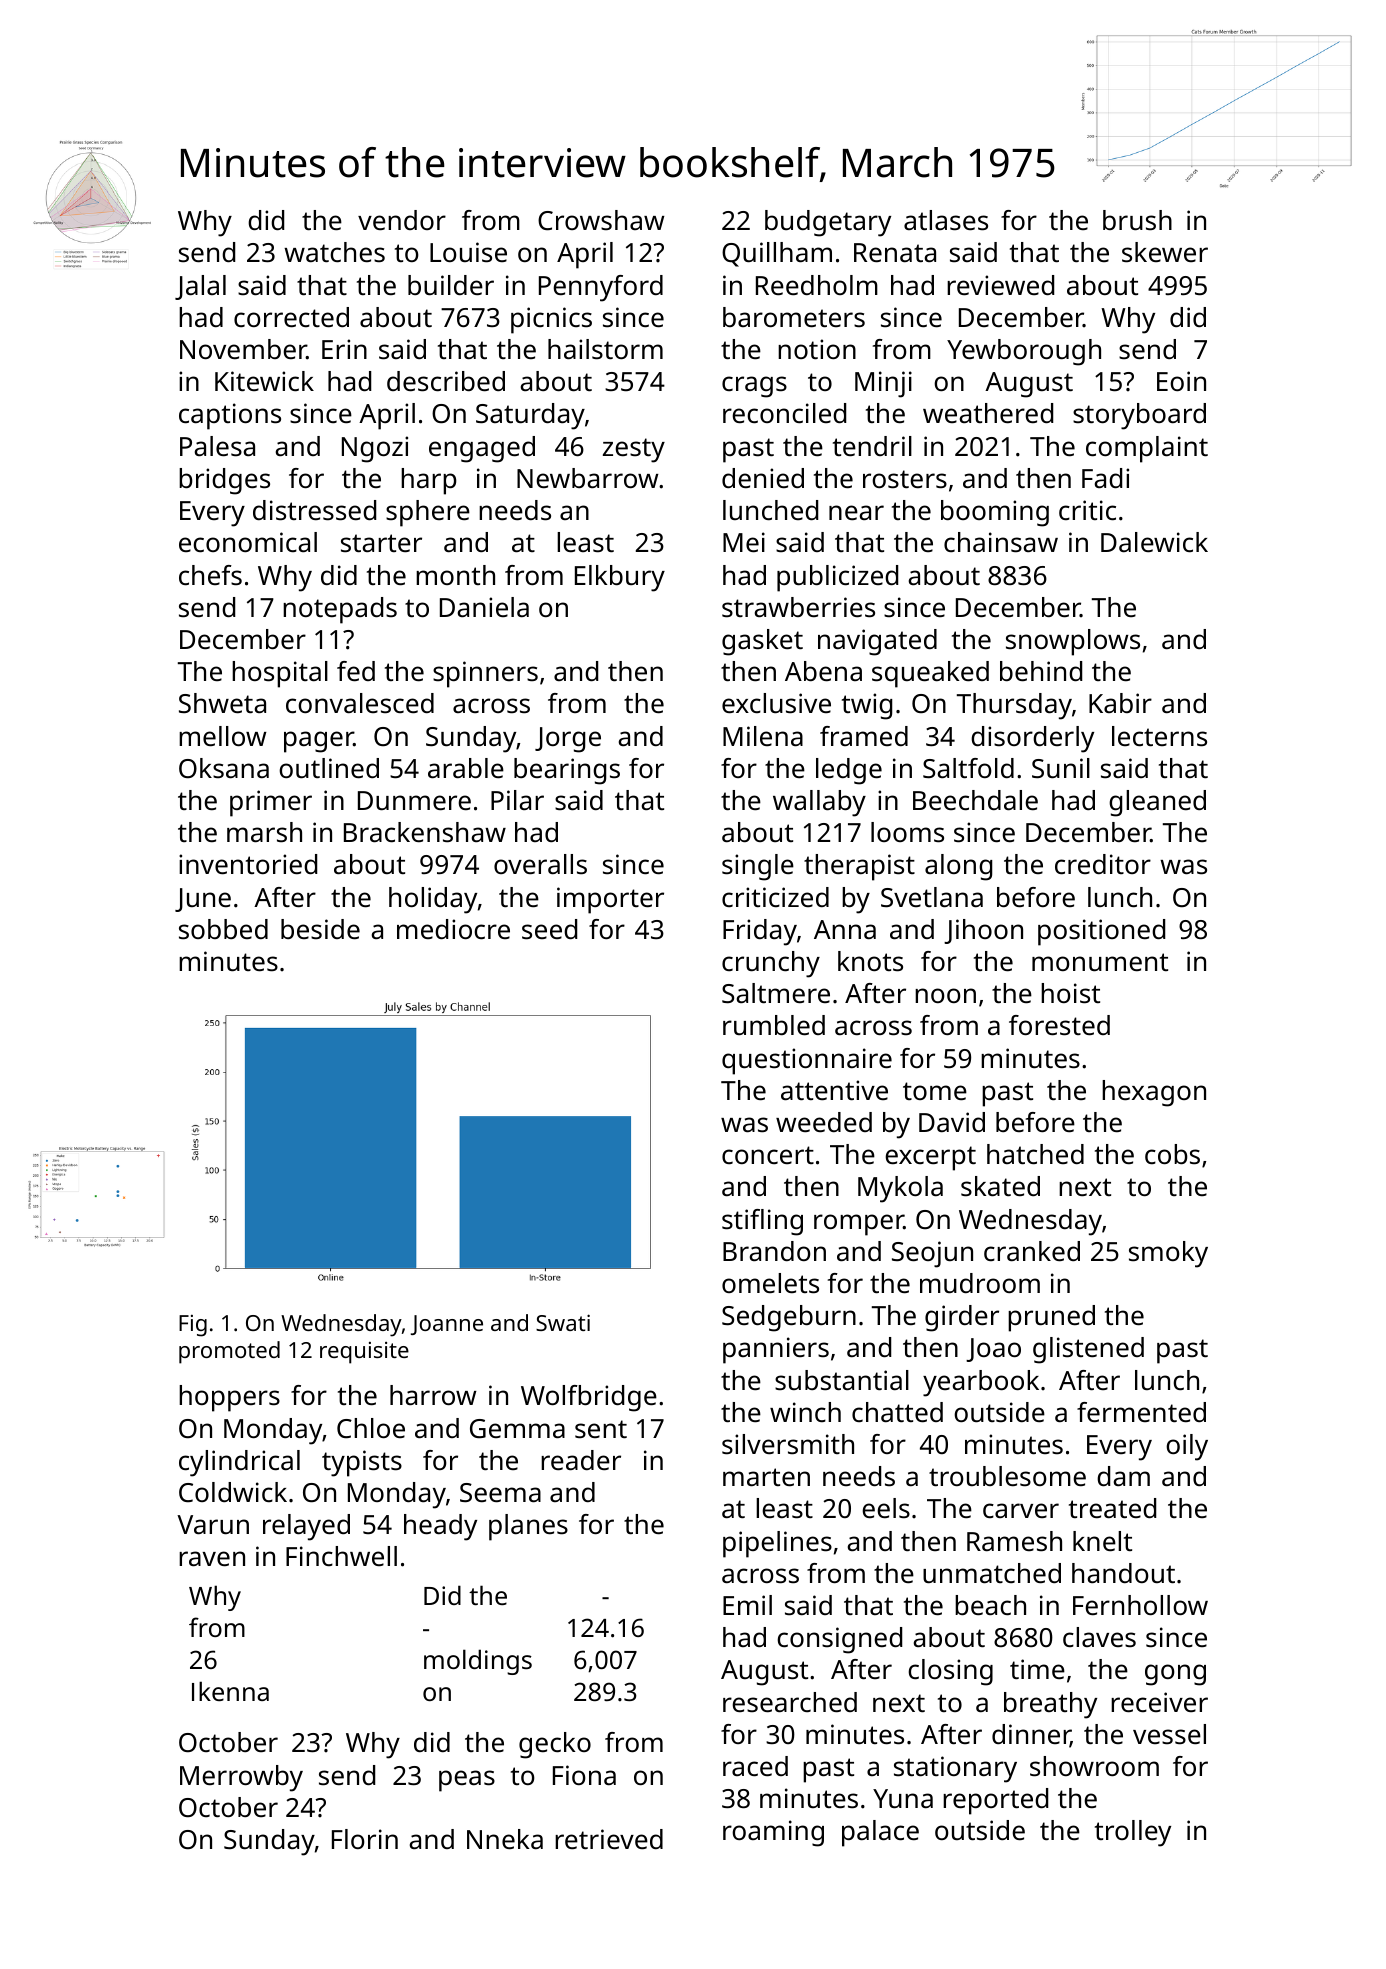  Describe the element at coordinates (1137, 220) in the document. I see `brush` at that location.
